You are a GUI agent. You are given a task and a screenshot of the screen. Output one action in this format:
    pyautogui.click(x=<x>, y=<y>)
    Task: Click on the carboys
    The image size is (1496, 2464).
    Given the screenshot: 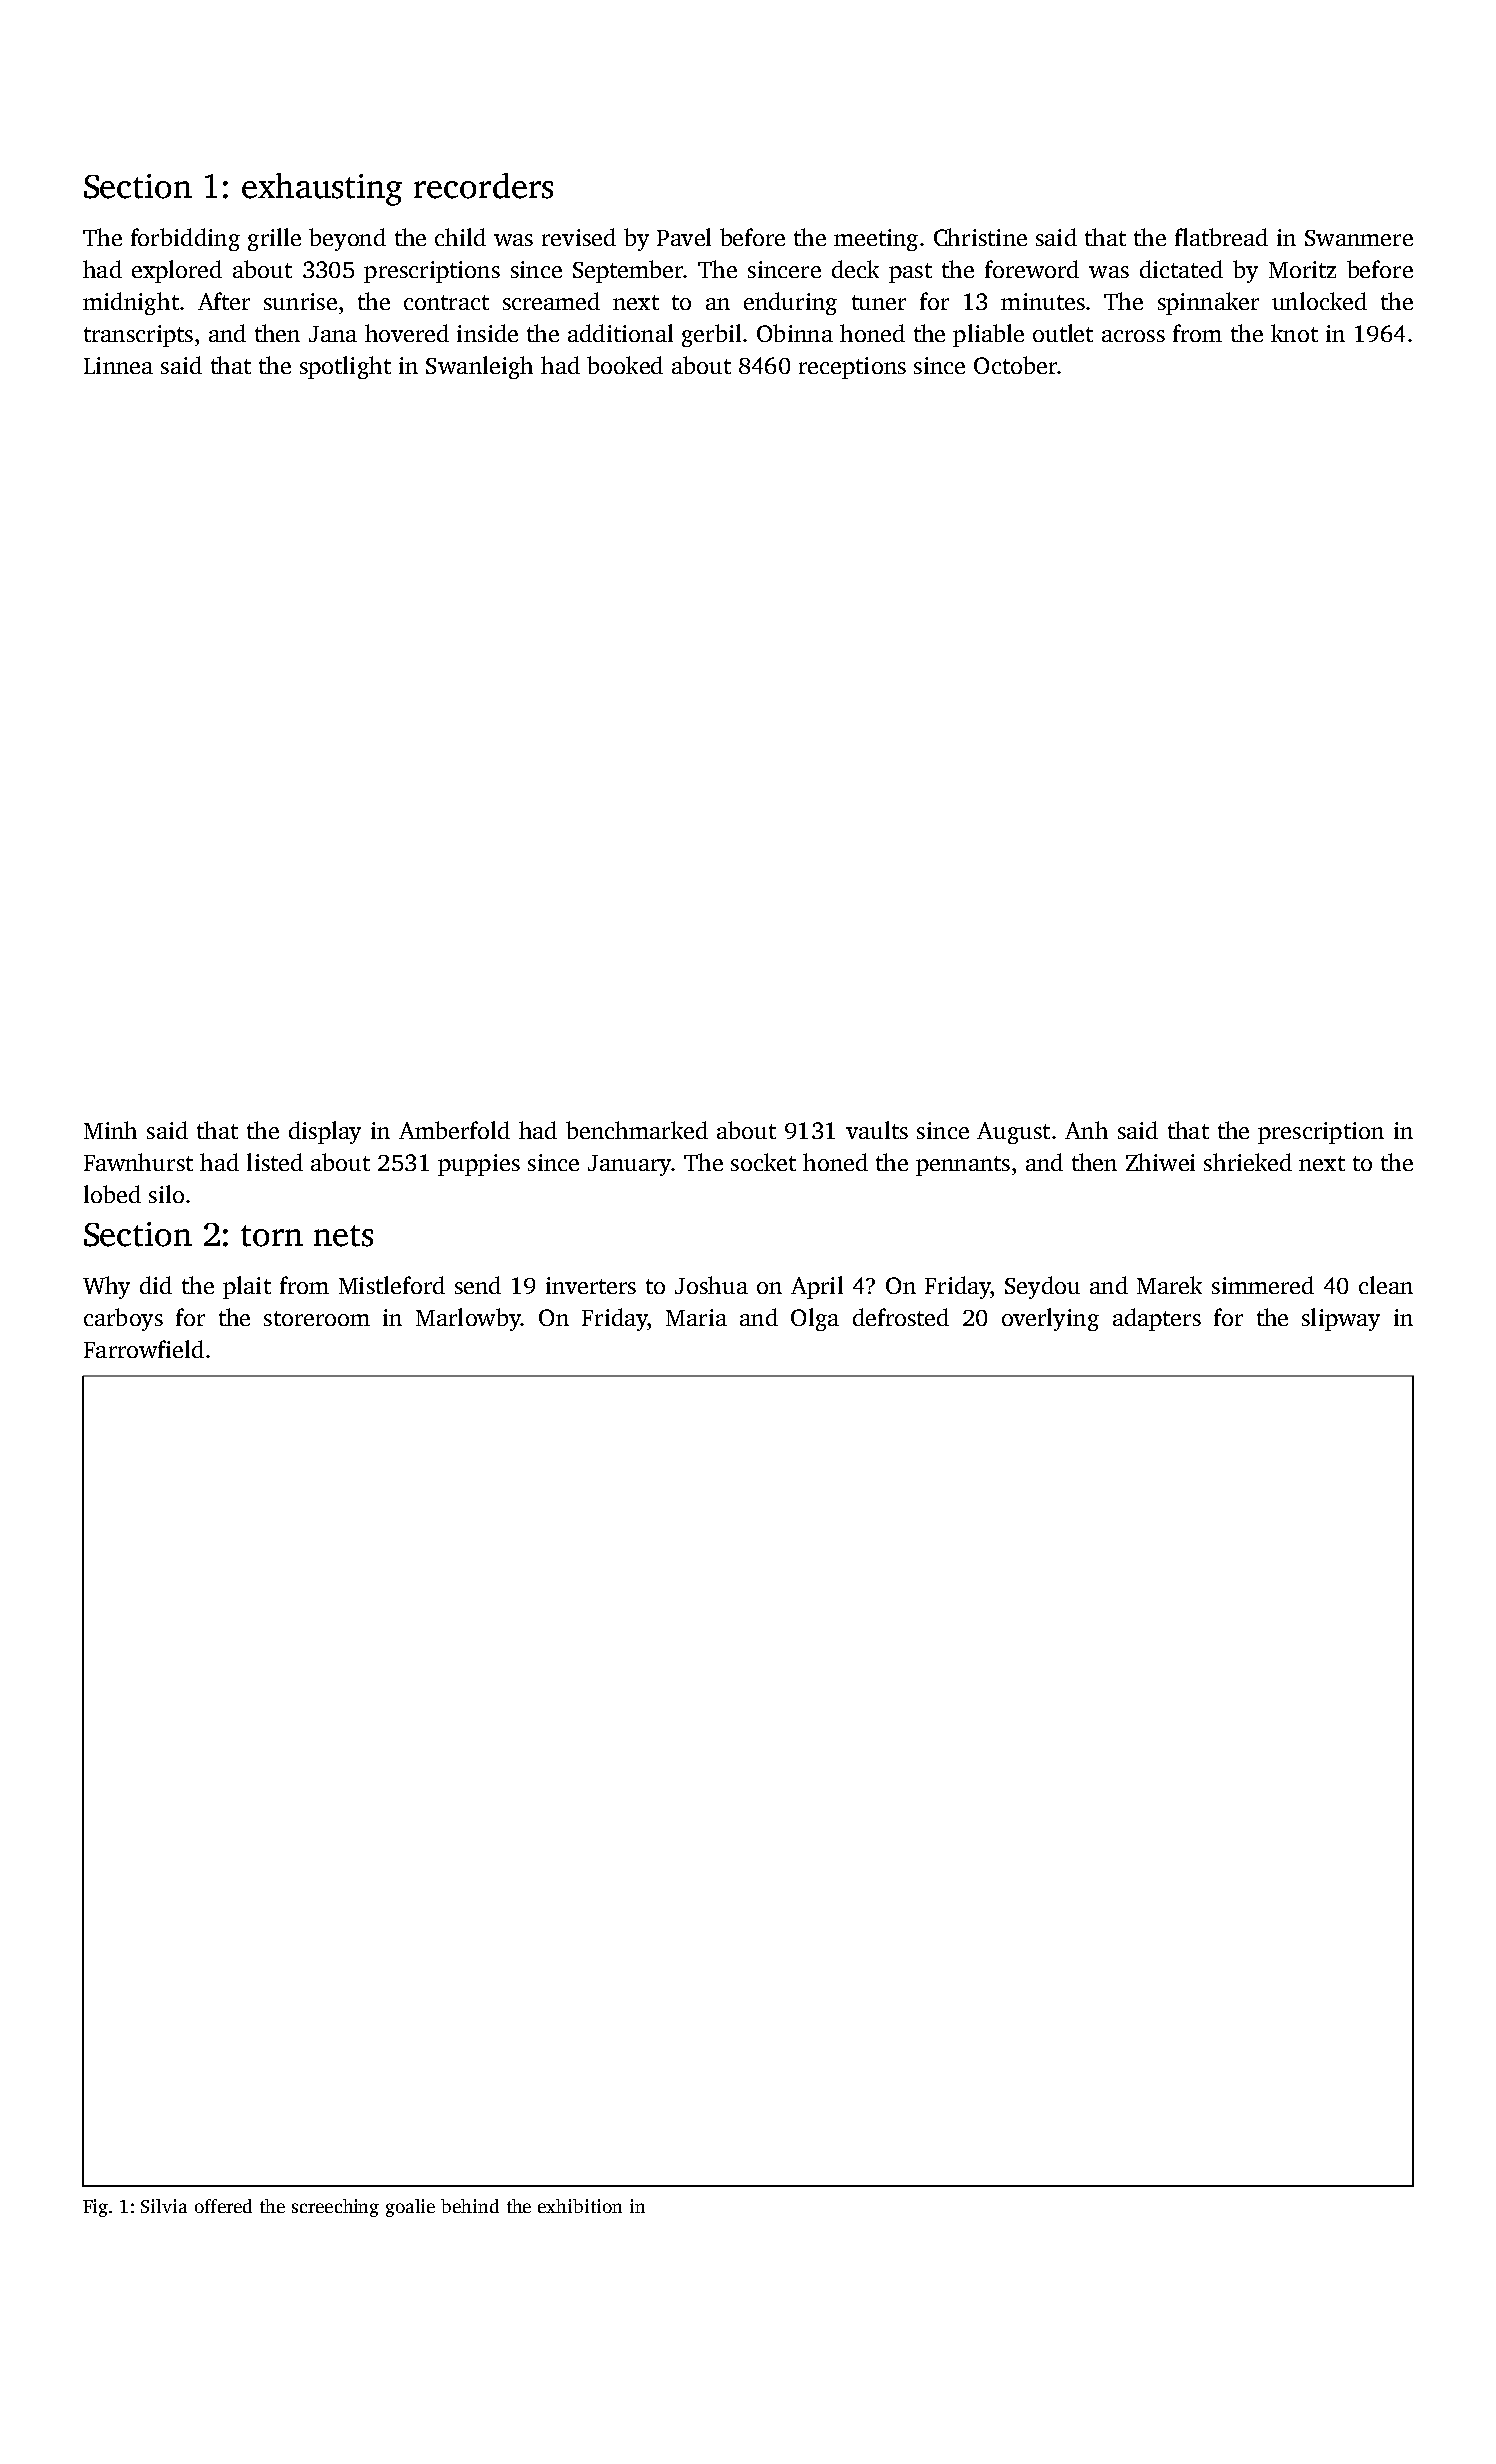 What is the action you would take?
    pyautogui.click(x=123, y=1319)
